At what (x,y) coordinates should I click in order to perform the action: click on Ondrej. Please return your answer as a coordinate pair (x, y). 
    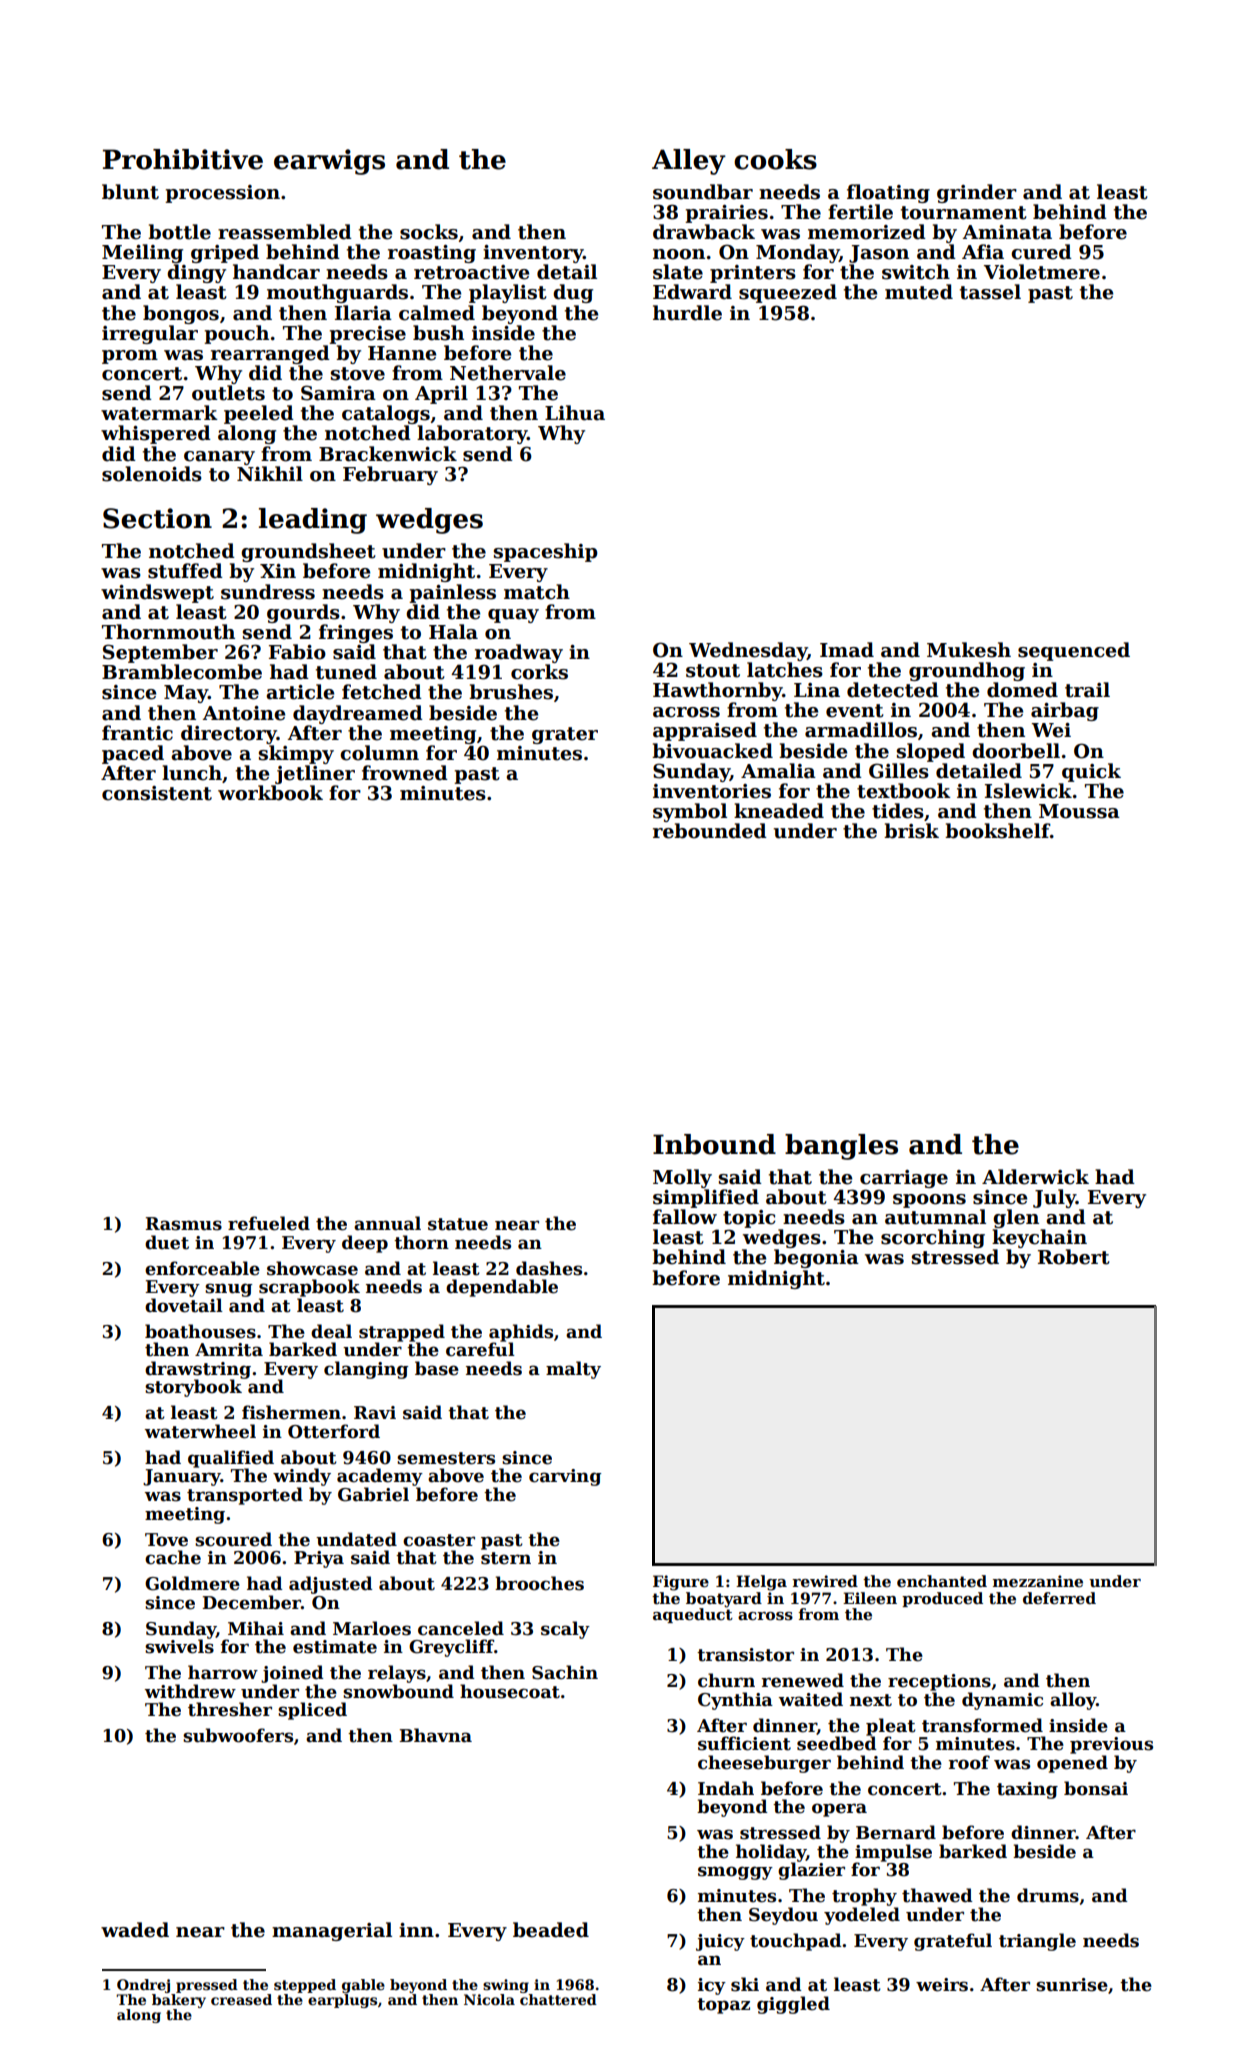
    Looking at the image, I should click on (143, 1986).
